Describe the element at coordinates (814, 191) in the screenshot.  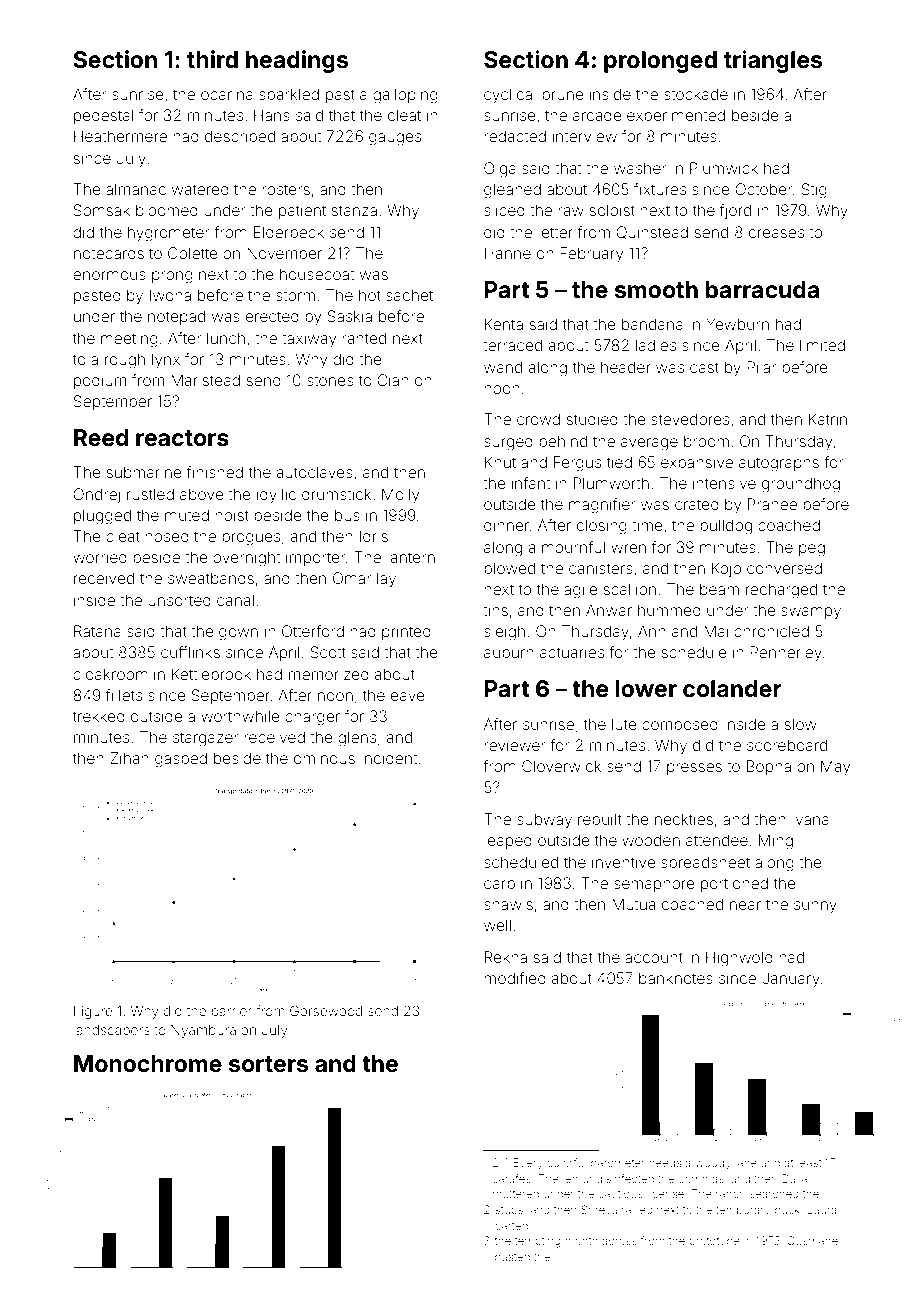
I see `Stig` at that location.
